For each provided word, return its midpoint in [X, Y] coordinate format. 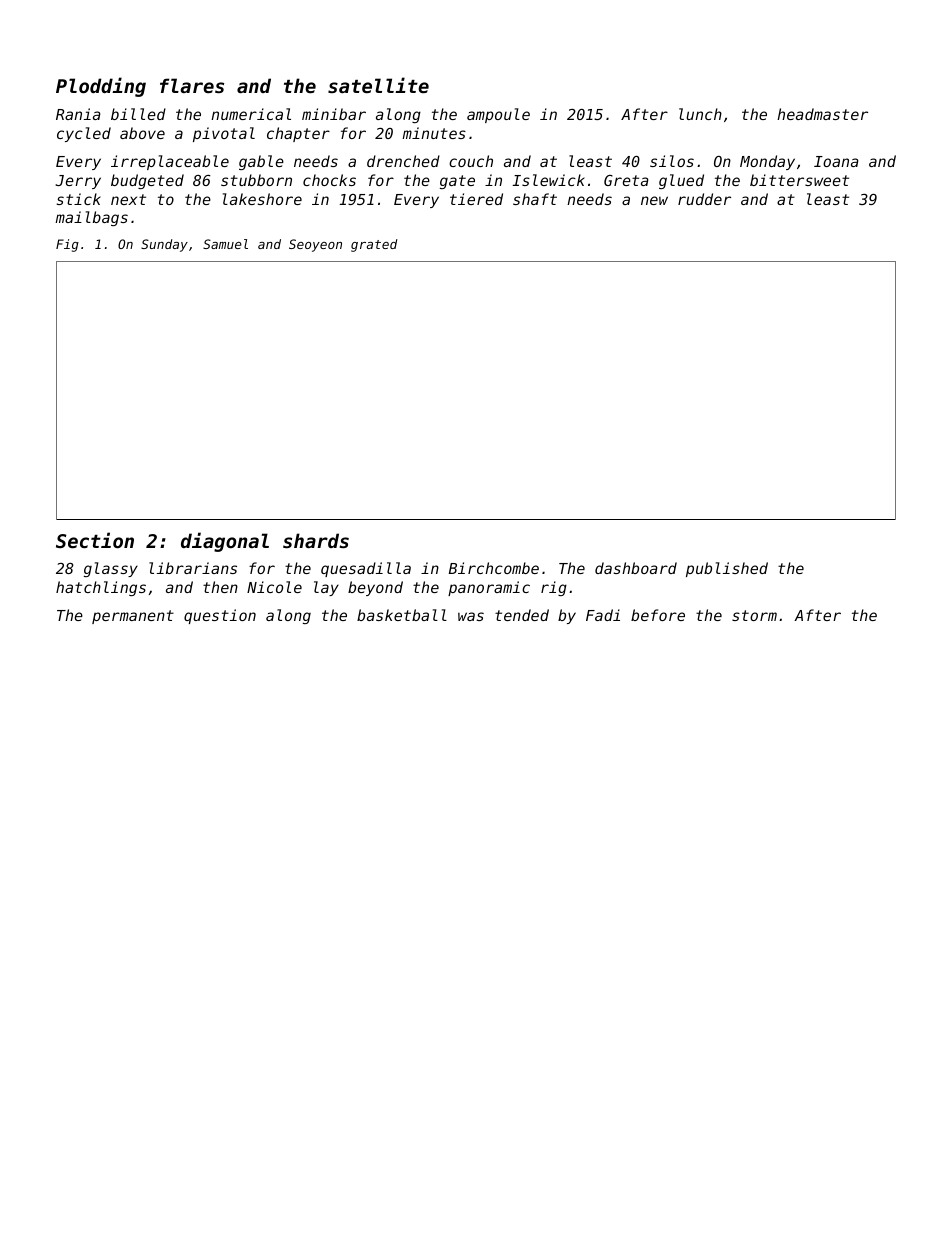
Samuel [225, 244]
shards [316, 540]
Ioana [836, 161]
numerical [251, 114]
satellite [378, 85]
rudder [704, 199]
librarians [193, 568]
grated [374, 245]
